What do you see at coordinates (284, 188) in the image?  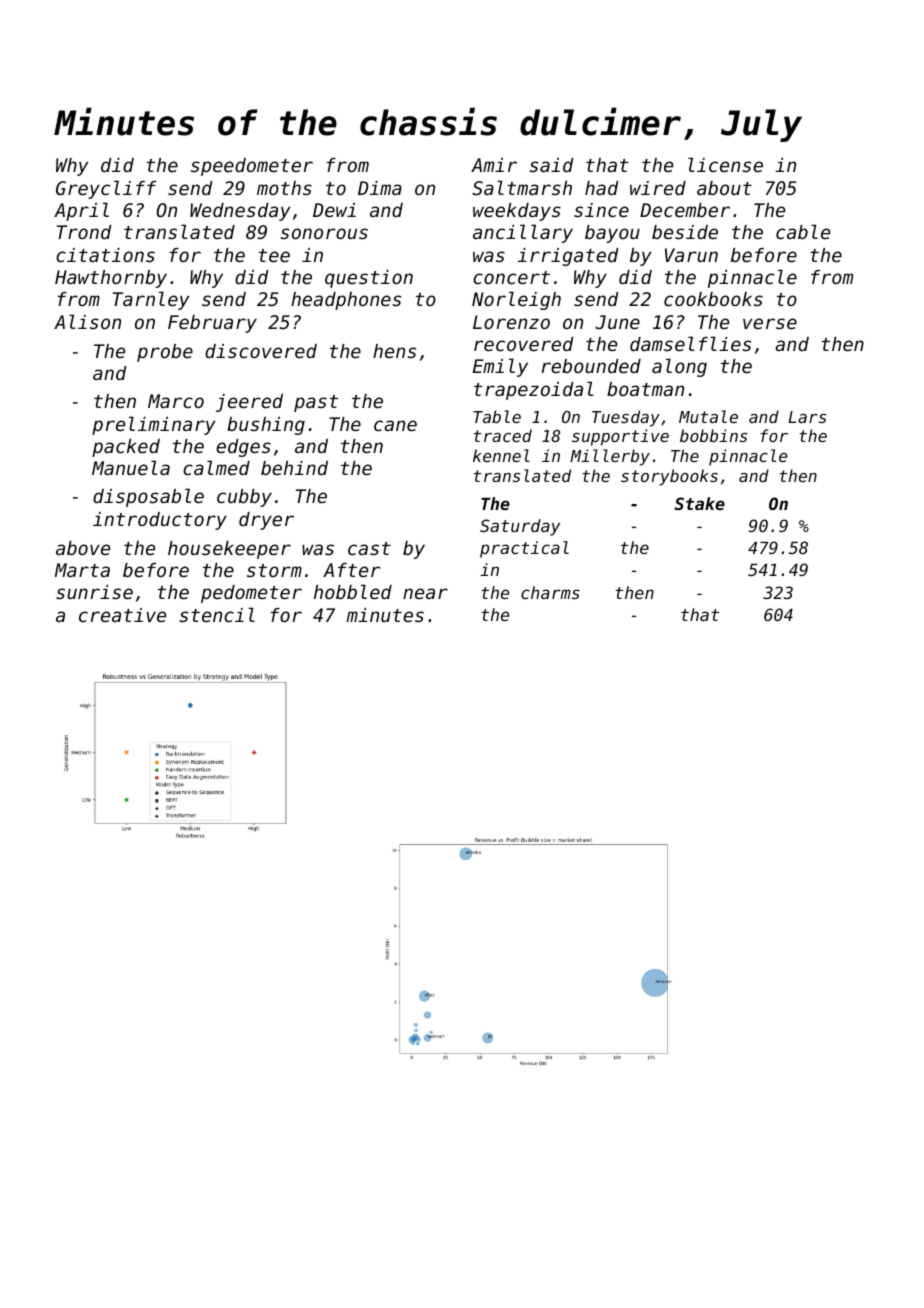 I see `moths` at bounding box center [284, 188].
